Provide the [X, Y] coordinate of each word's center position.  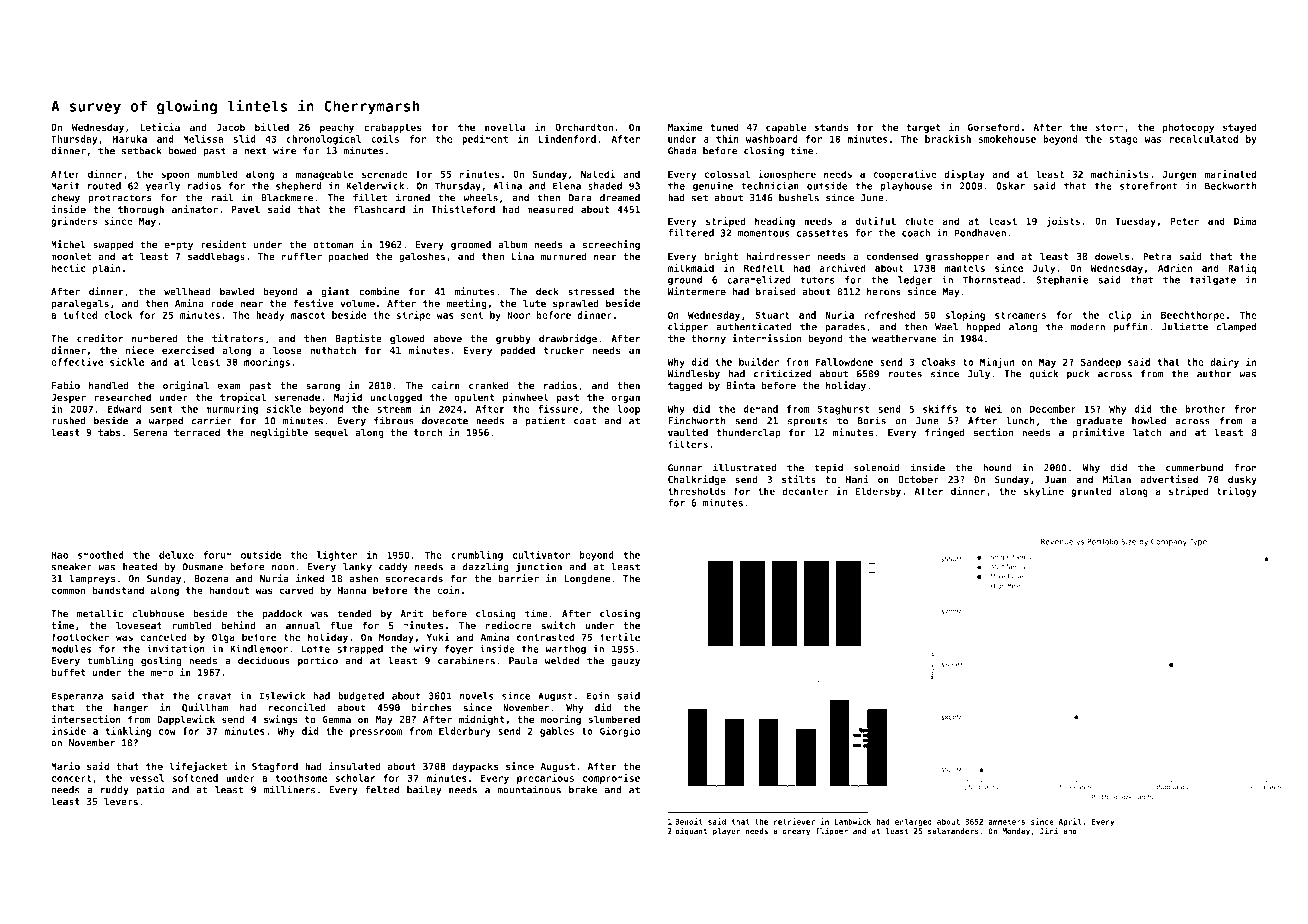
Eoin [598, 695]
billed [272, 127]
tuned [724, 127]
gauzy [625, 663]
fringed [945, 433]
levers [121, 801]
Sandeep [1101, 363]
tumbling [110, 661]
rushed [69, 421]
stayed [1240, 128]
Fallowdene [844, 362]
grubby [513, 339]
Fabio [65, 385]
